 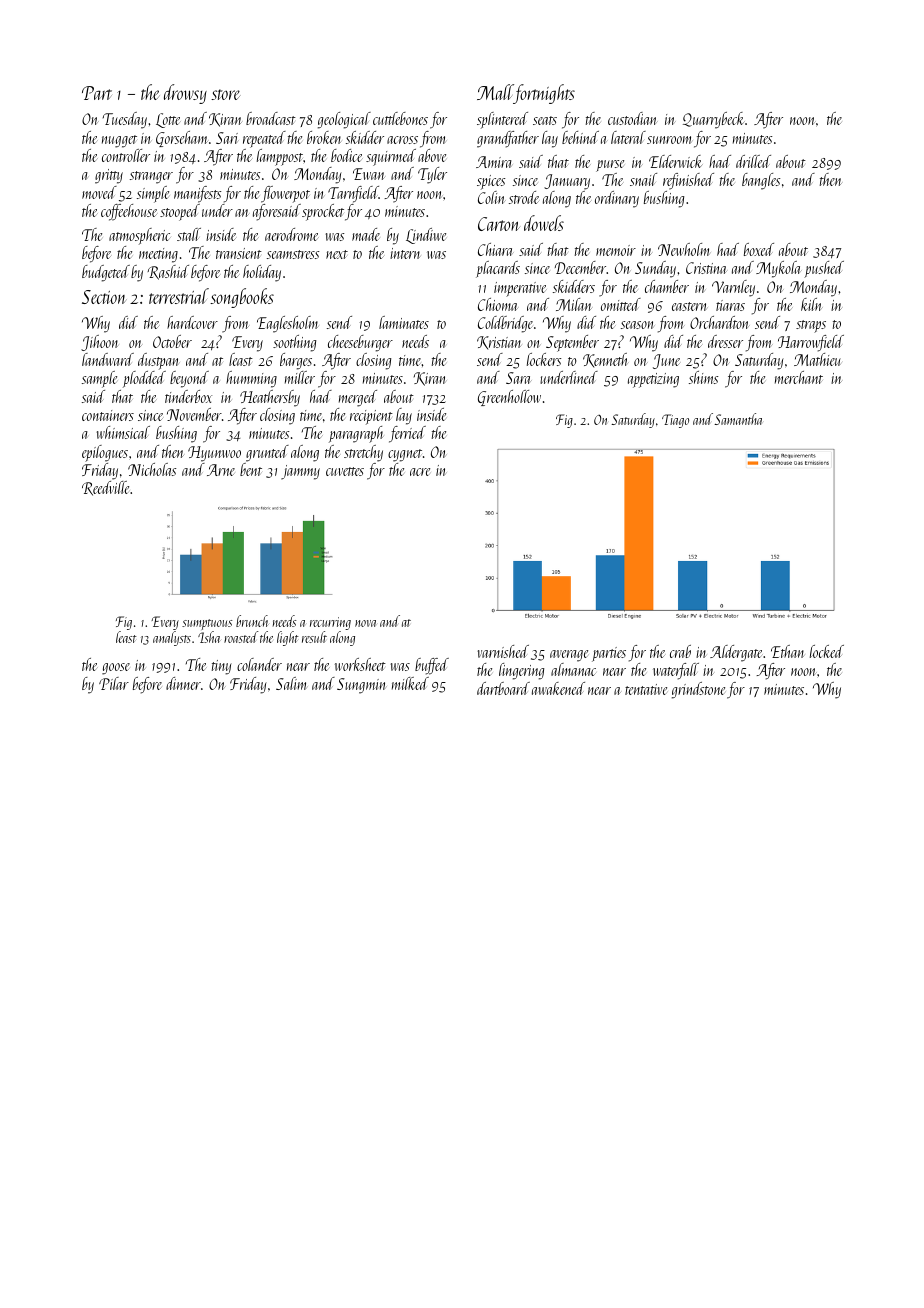 What do you see at coordinates (799, 377) in the screenshot?
I see `merchant` at bounding box center [799, 377].
